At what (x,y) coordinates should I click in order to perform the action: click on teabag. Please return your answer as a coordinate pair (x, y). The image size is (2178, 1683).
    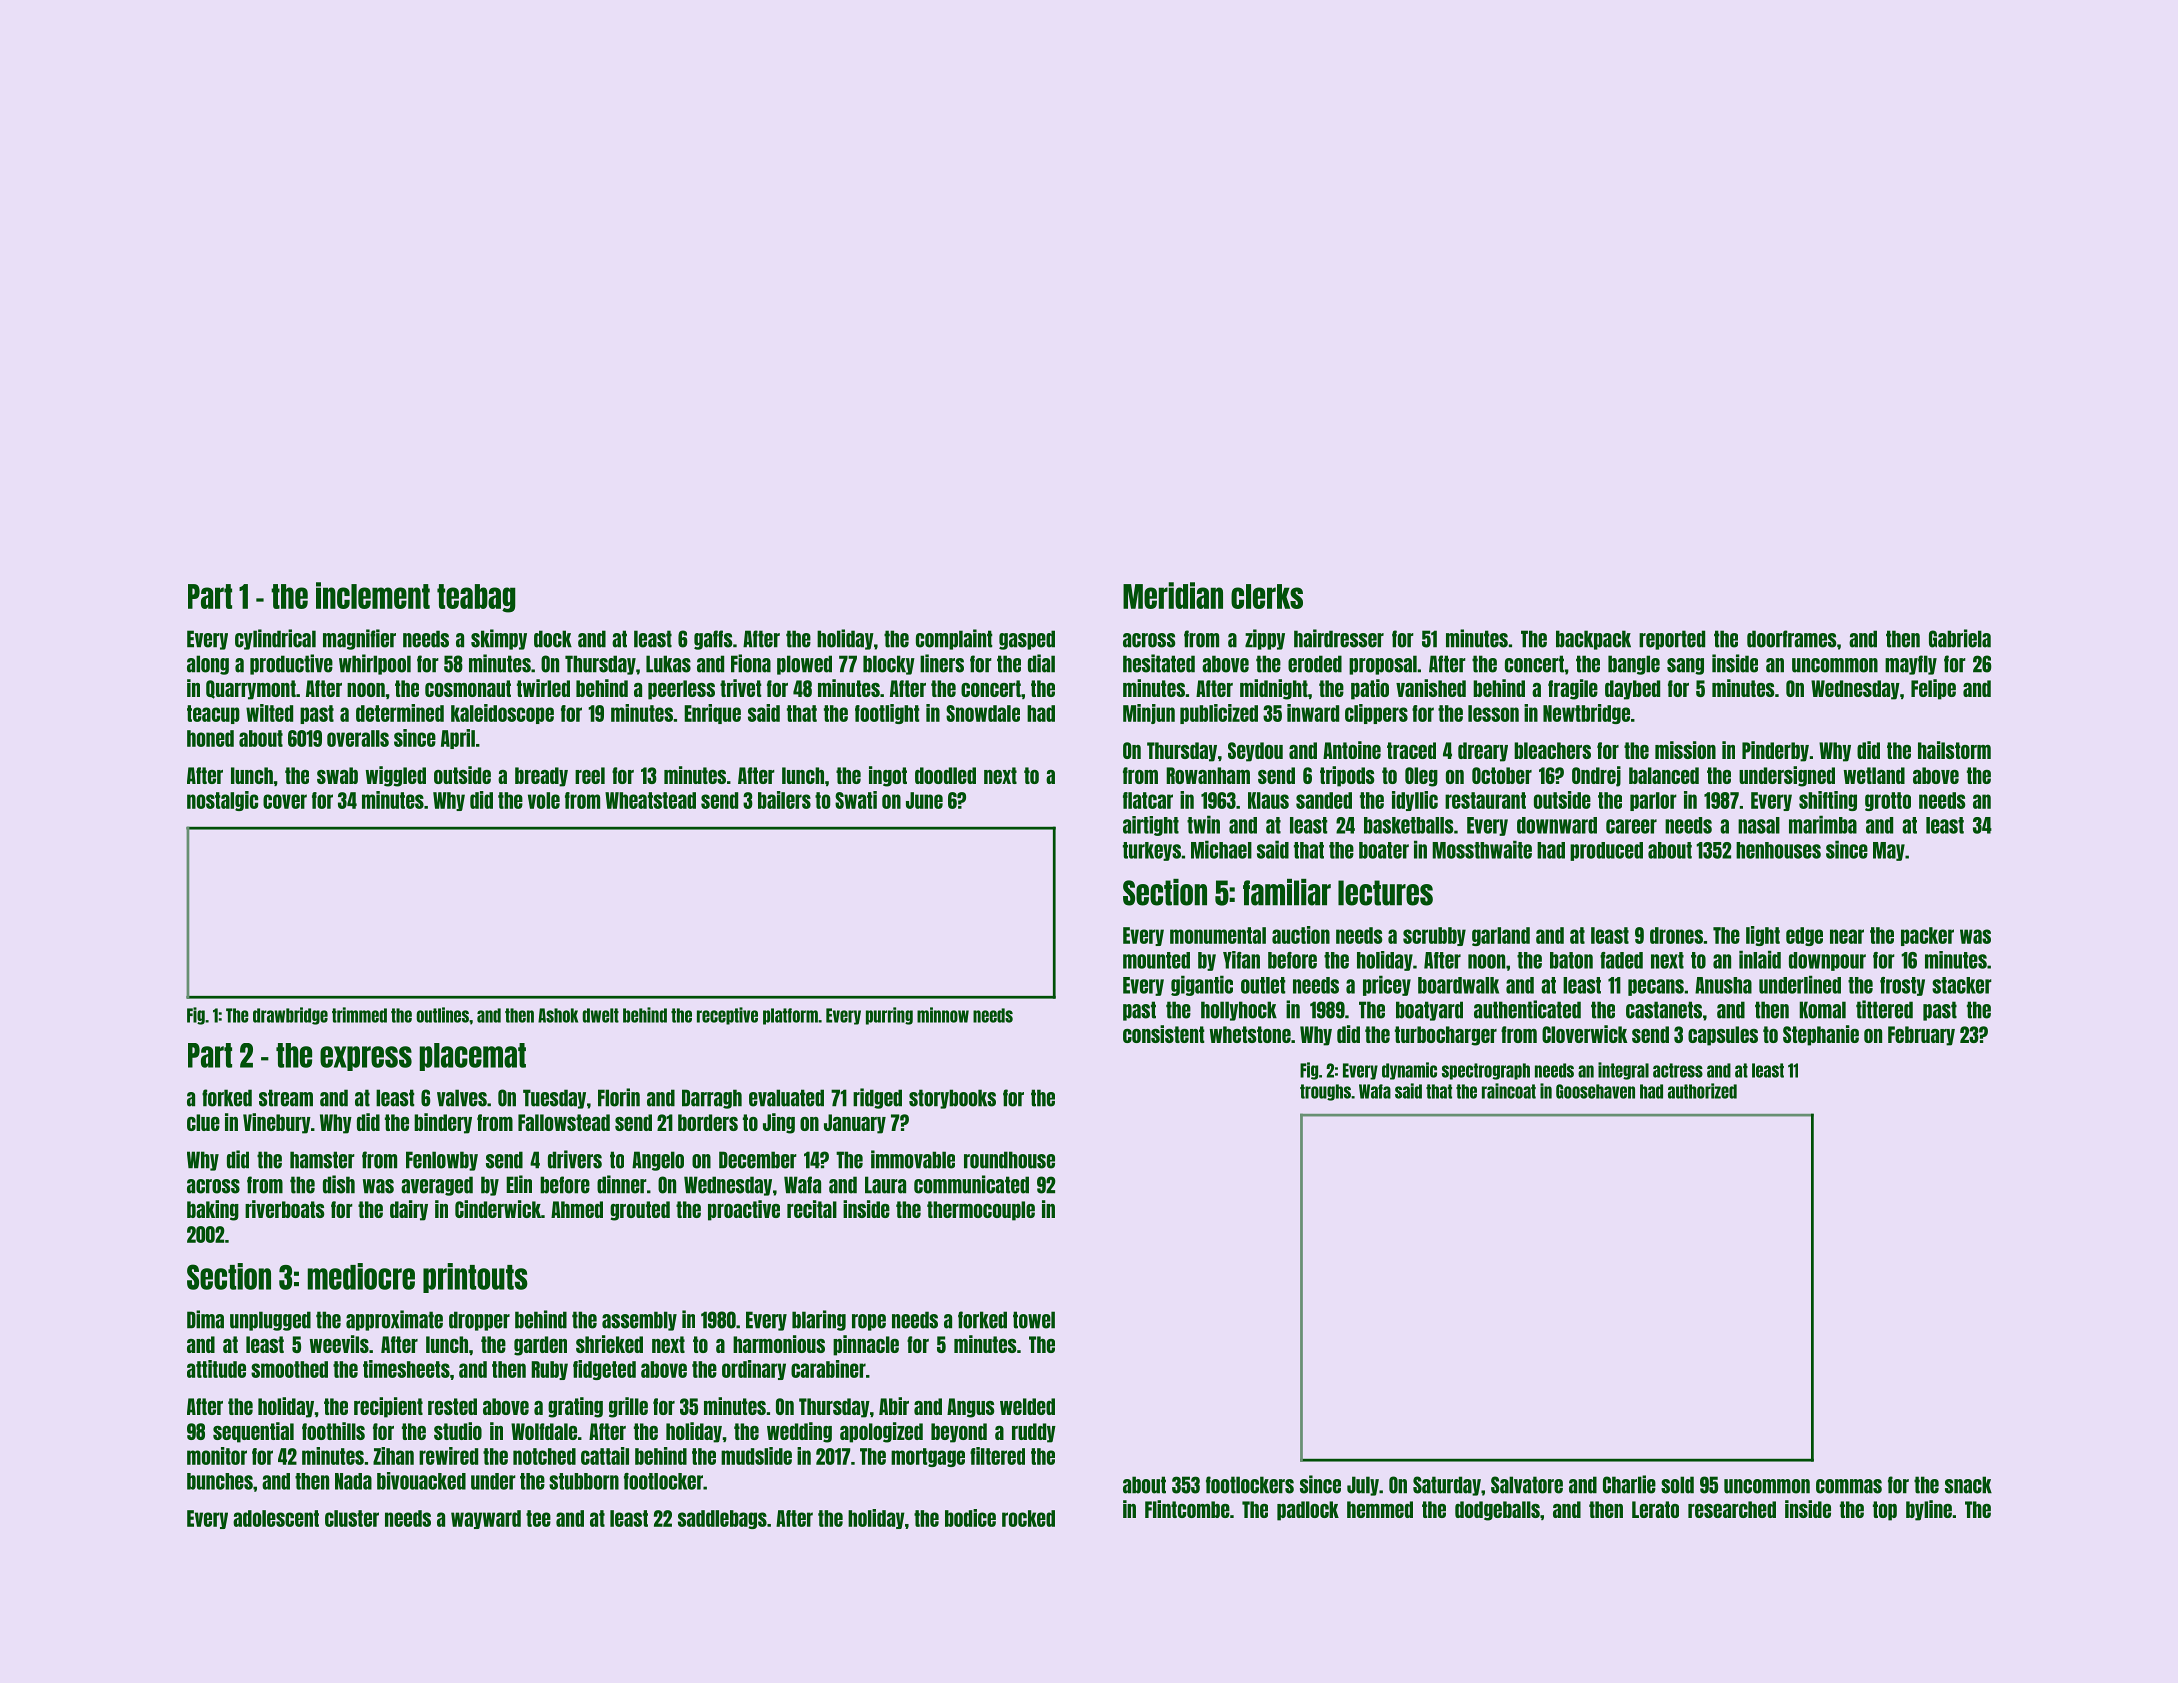
    Looking at the image, I should click on (476, 598).
